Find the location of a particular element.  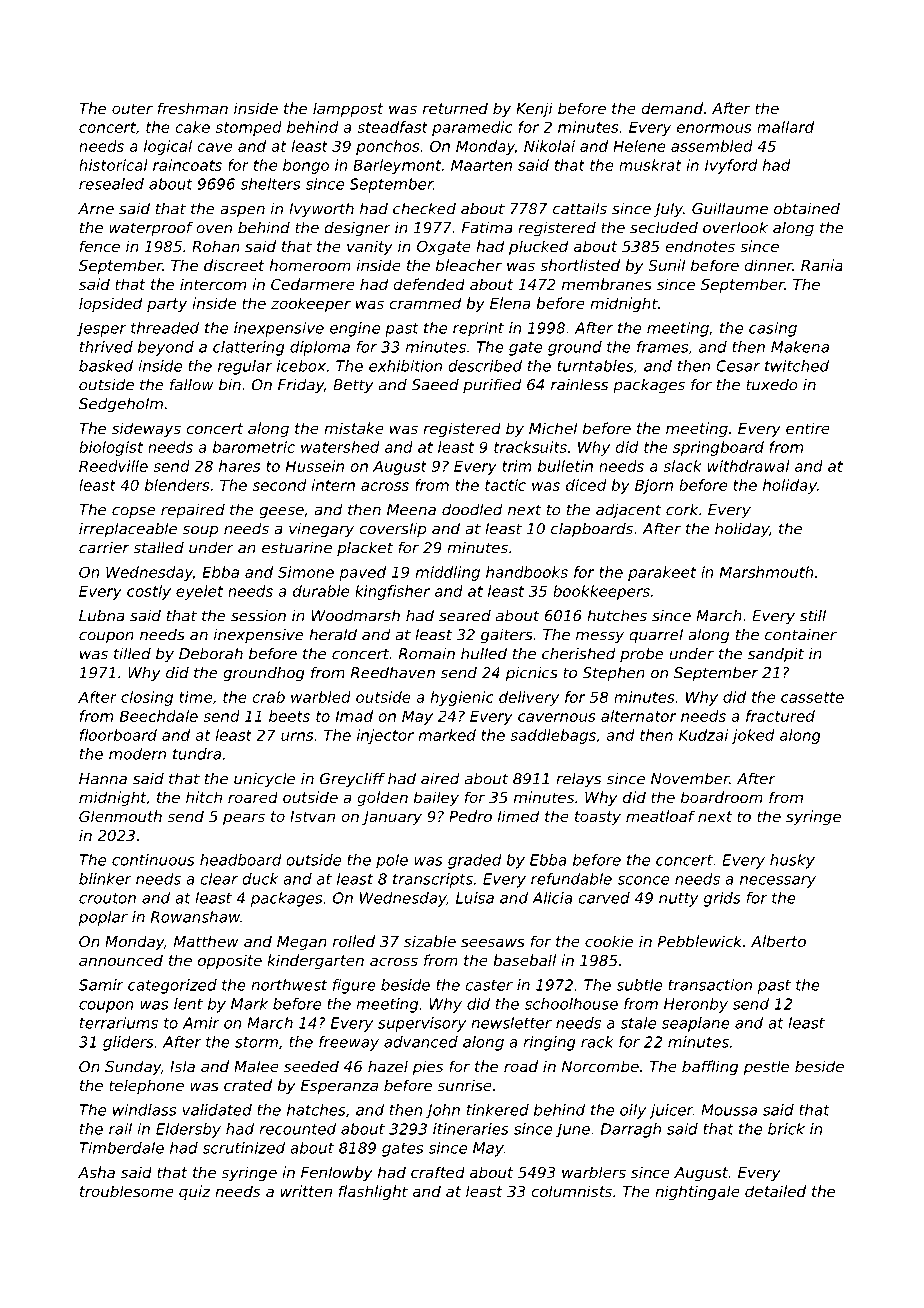

saddlebags is located at coordinates (553, 736).
